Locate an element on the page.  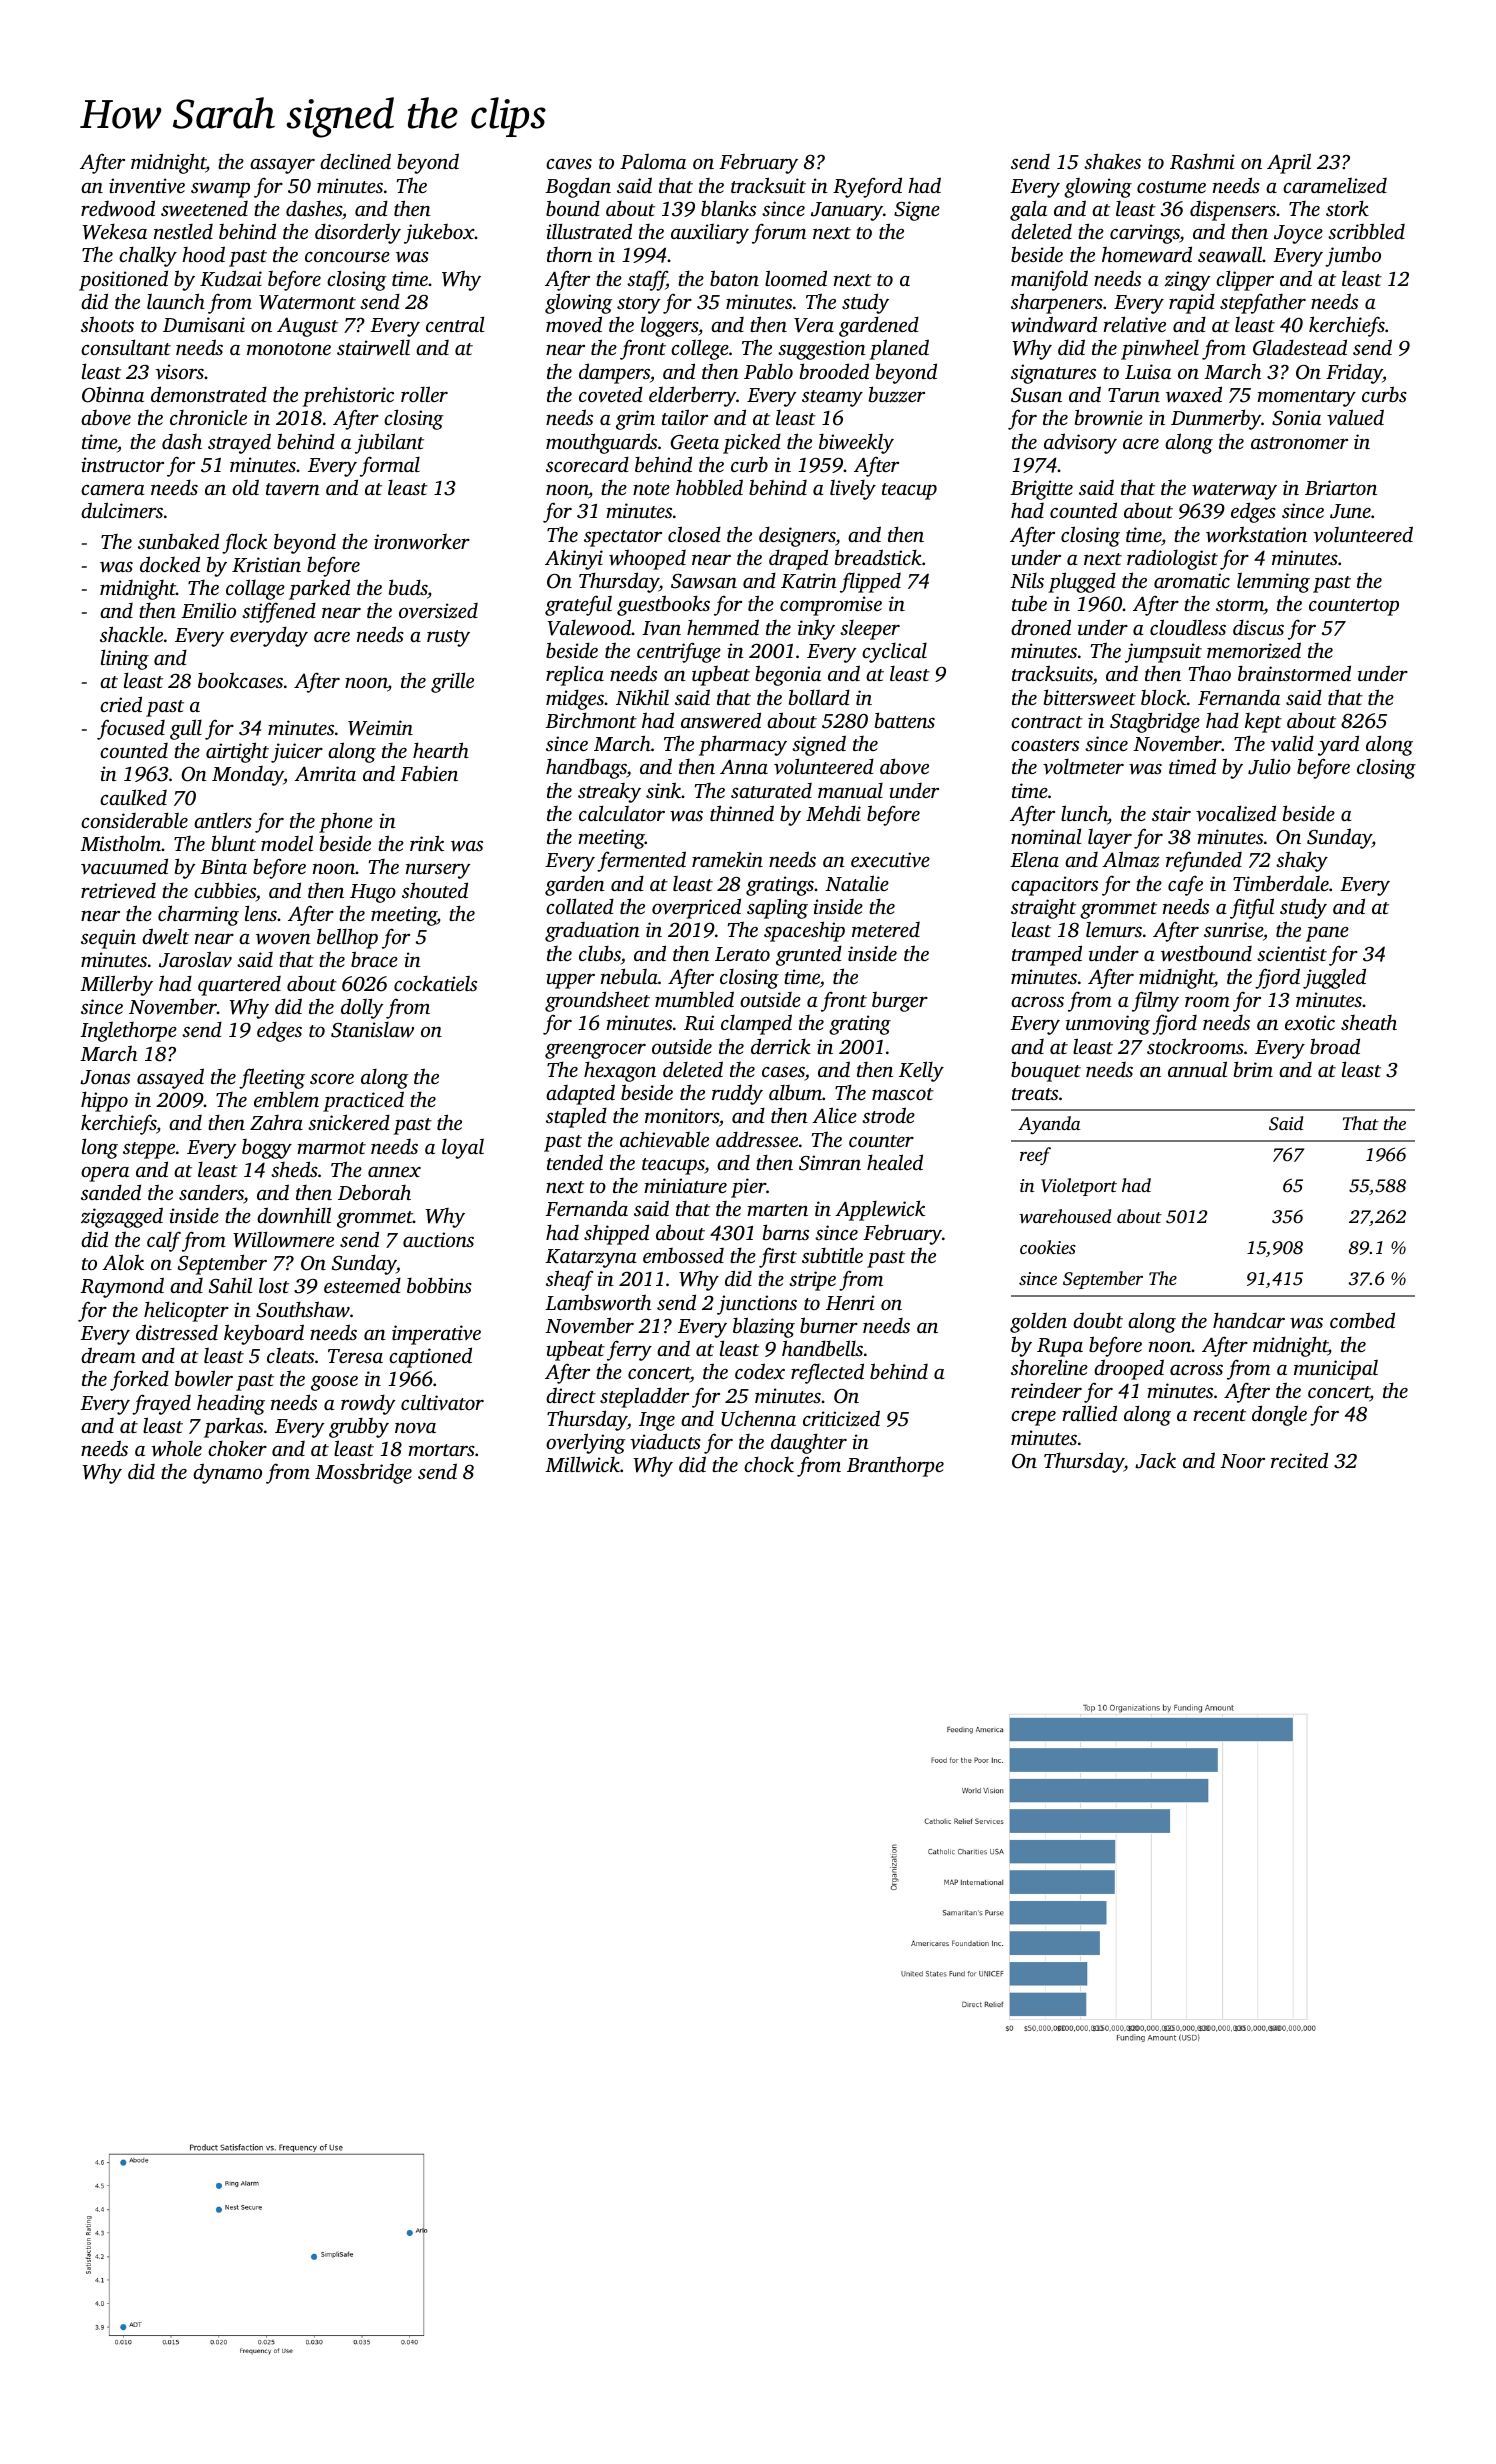
shoots is located at coordinates (107, 324).
